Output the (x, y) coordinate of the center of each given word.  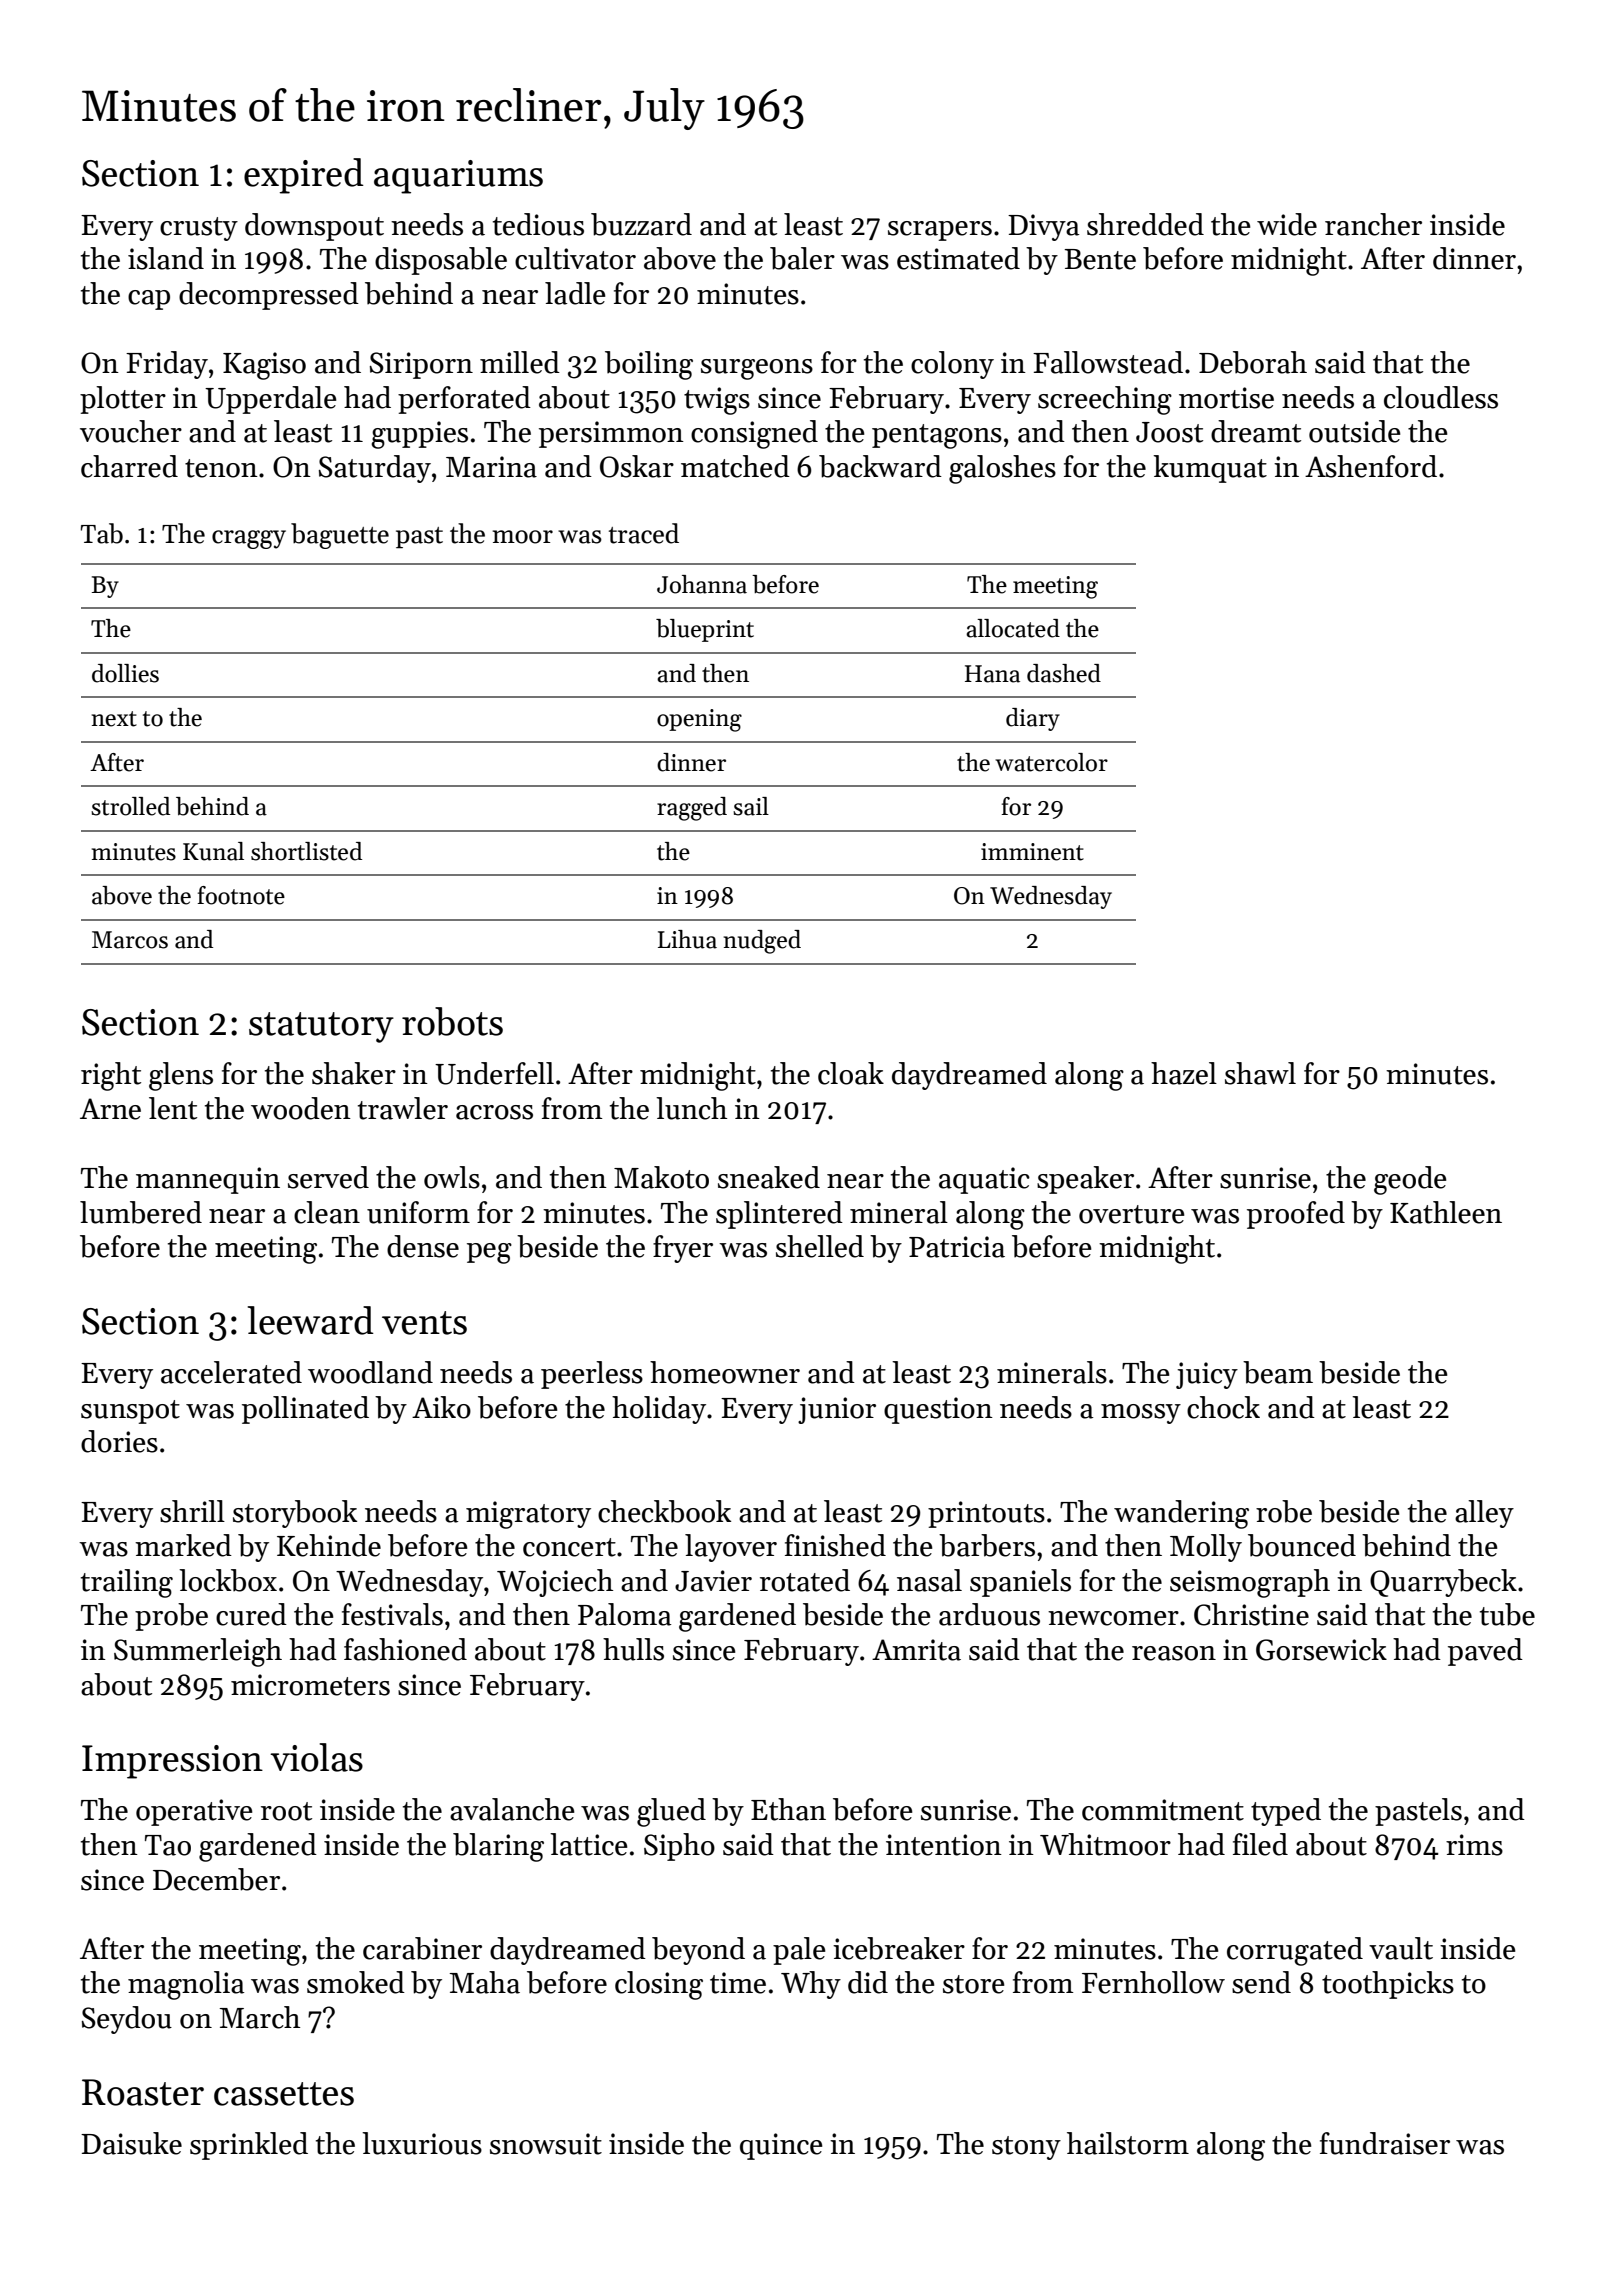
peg (489, 1253)
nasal (929, 1580)
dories (119, 1441)
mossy (1141, 1414)
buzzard (641, 224)
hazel (1184, 1073)
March (260, 2017)
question (938, 1410)
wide (1287, 224)
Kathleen (1446, 1212)
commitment (1163, 1810)
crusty (199, 229)
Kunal (213, 851)
